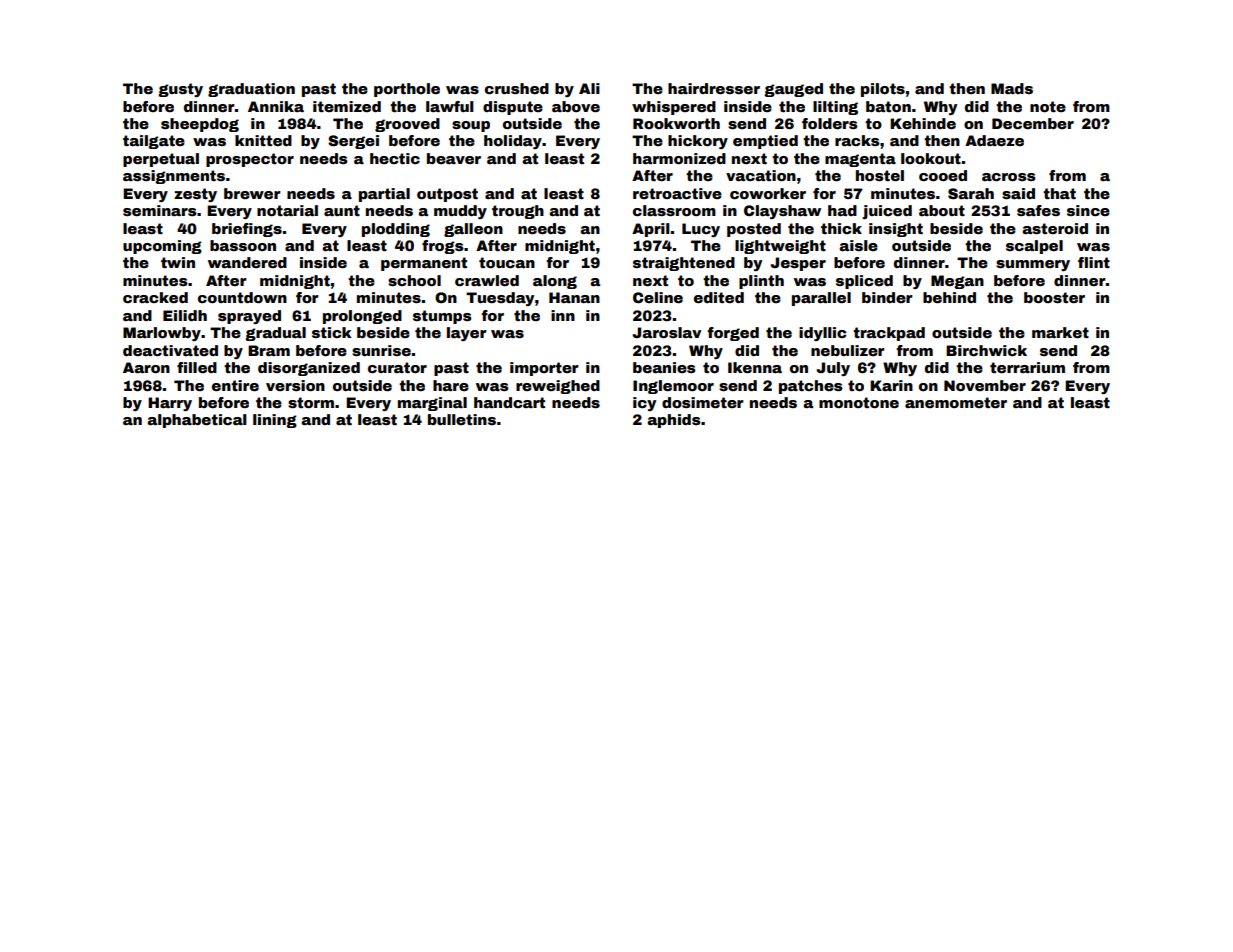 This screenshot has height=952, width=1233. I want to click on trackpad, so click(889, 334).
